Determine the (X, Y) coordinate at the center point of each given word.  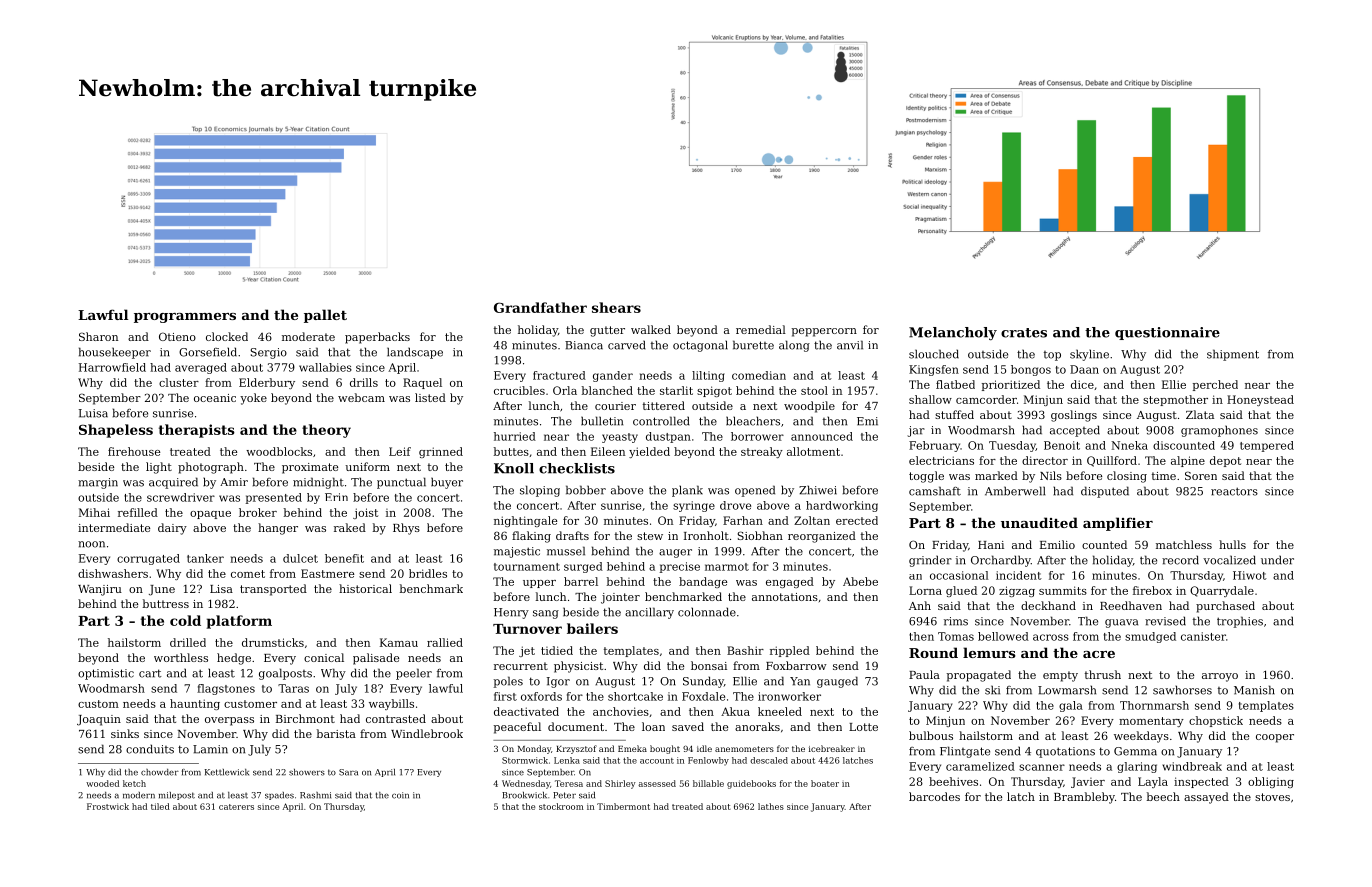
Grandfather (540, 307)
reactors (1234, 491)
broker (258, 512)
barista (336, 733)
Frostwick (108, 806)
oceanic (215, 398)
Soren (1201, 475)
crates (1024, 333)
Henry (511, 613)
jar (916, 431)
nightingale (525, 521)
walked (651, 329)
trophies (1240, 622)
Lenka (567, 760)
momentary (1151, 722)
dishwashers (113, 573)
